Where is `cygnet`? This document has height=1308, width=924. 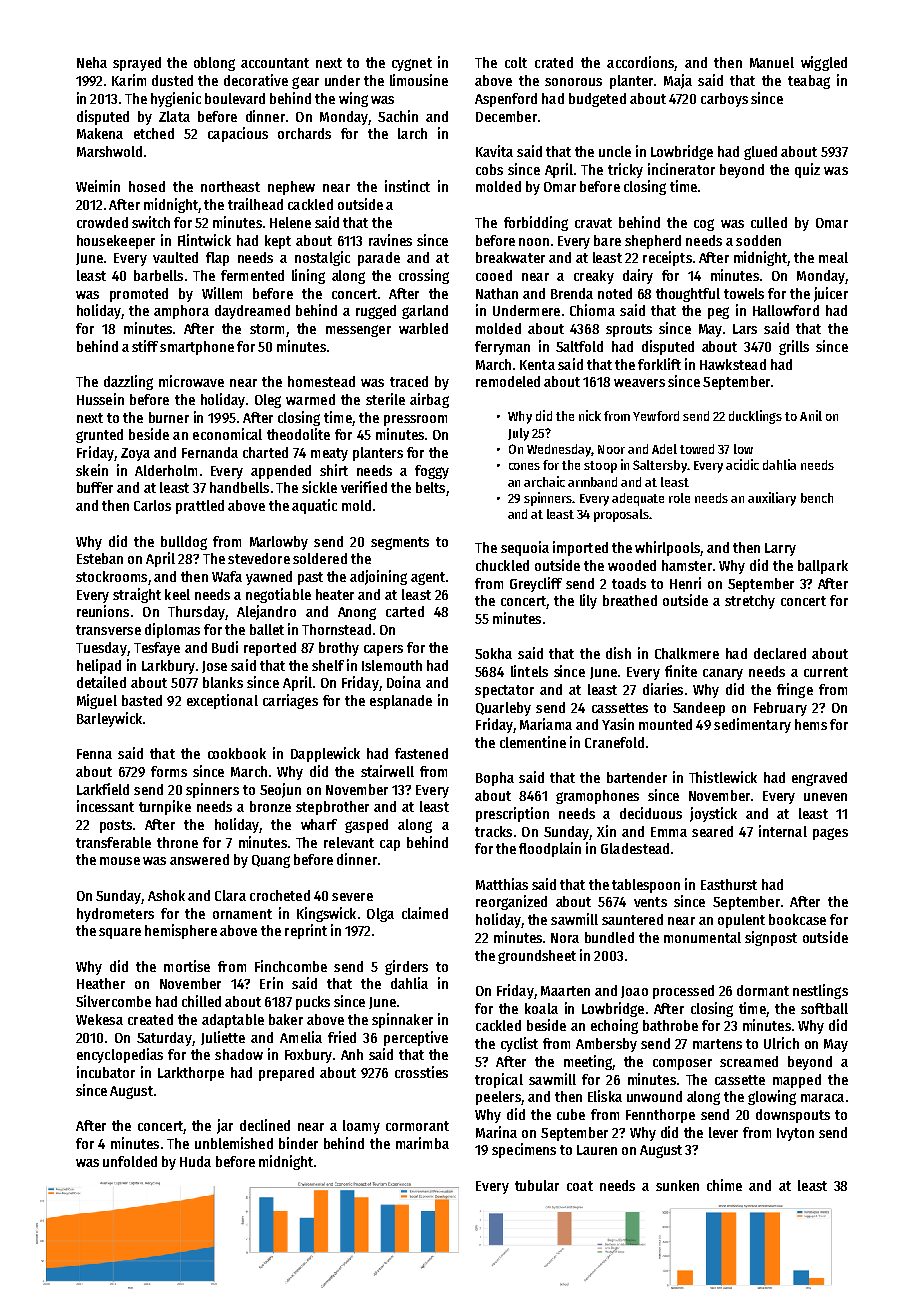 cygnet is located at coordinates (412, 64).
